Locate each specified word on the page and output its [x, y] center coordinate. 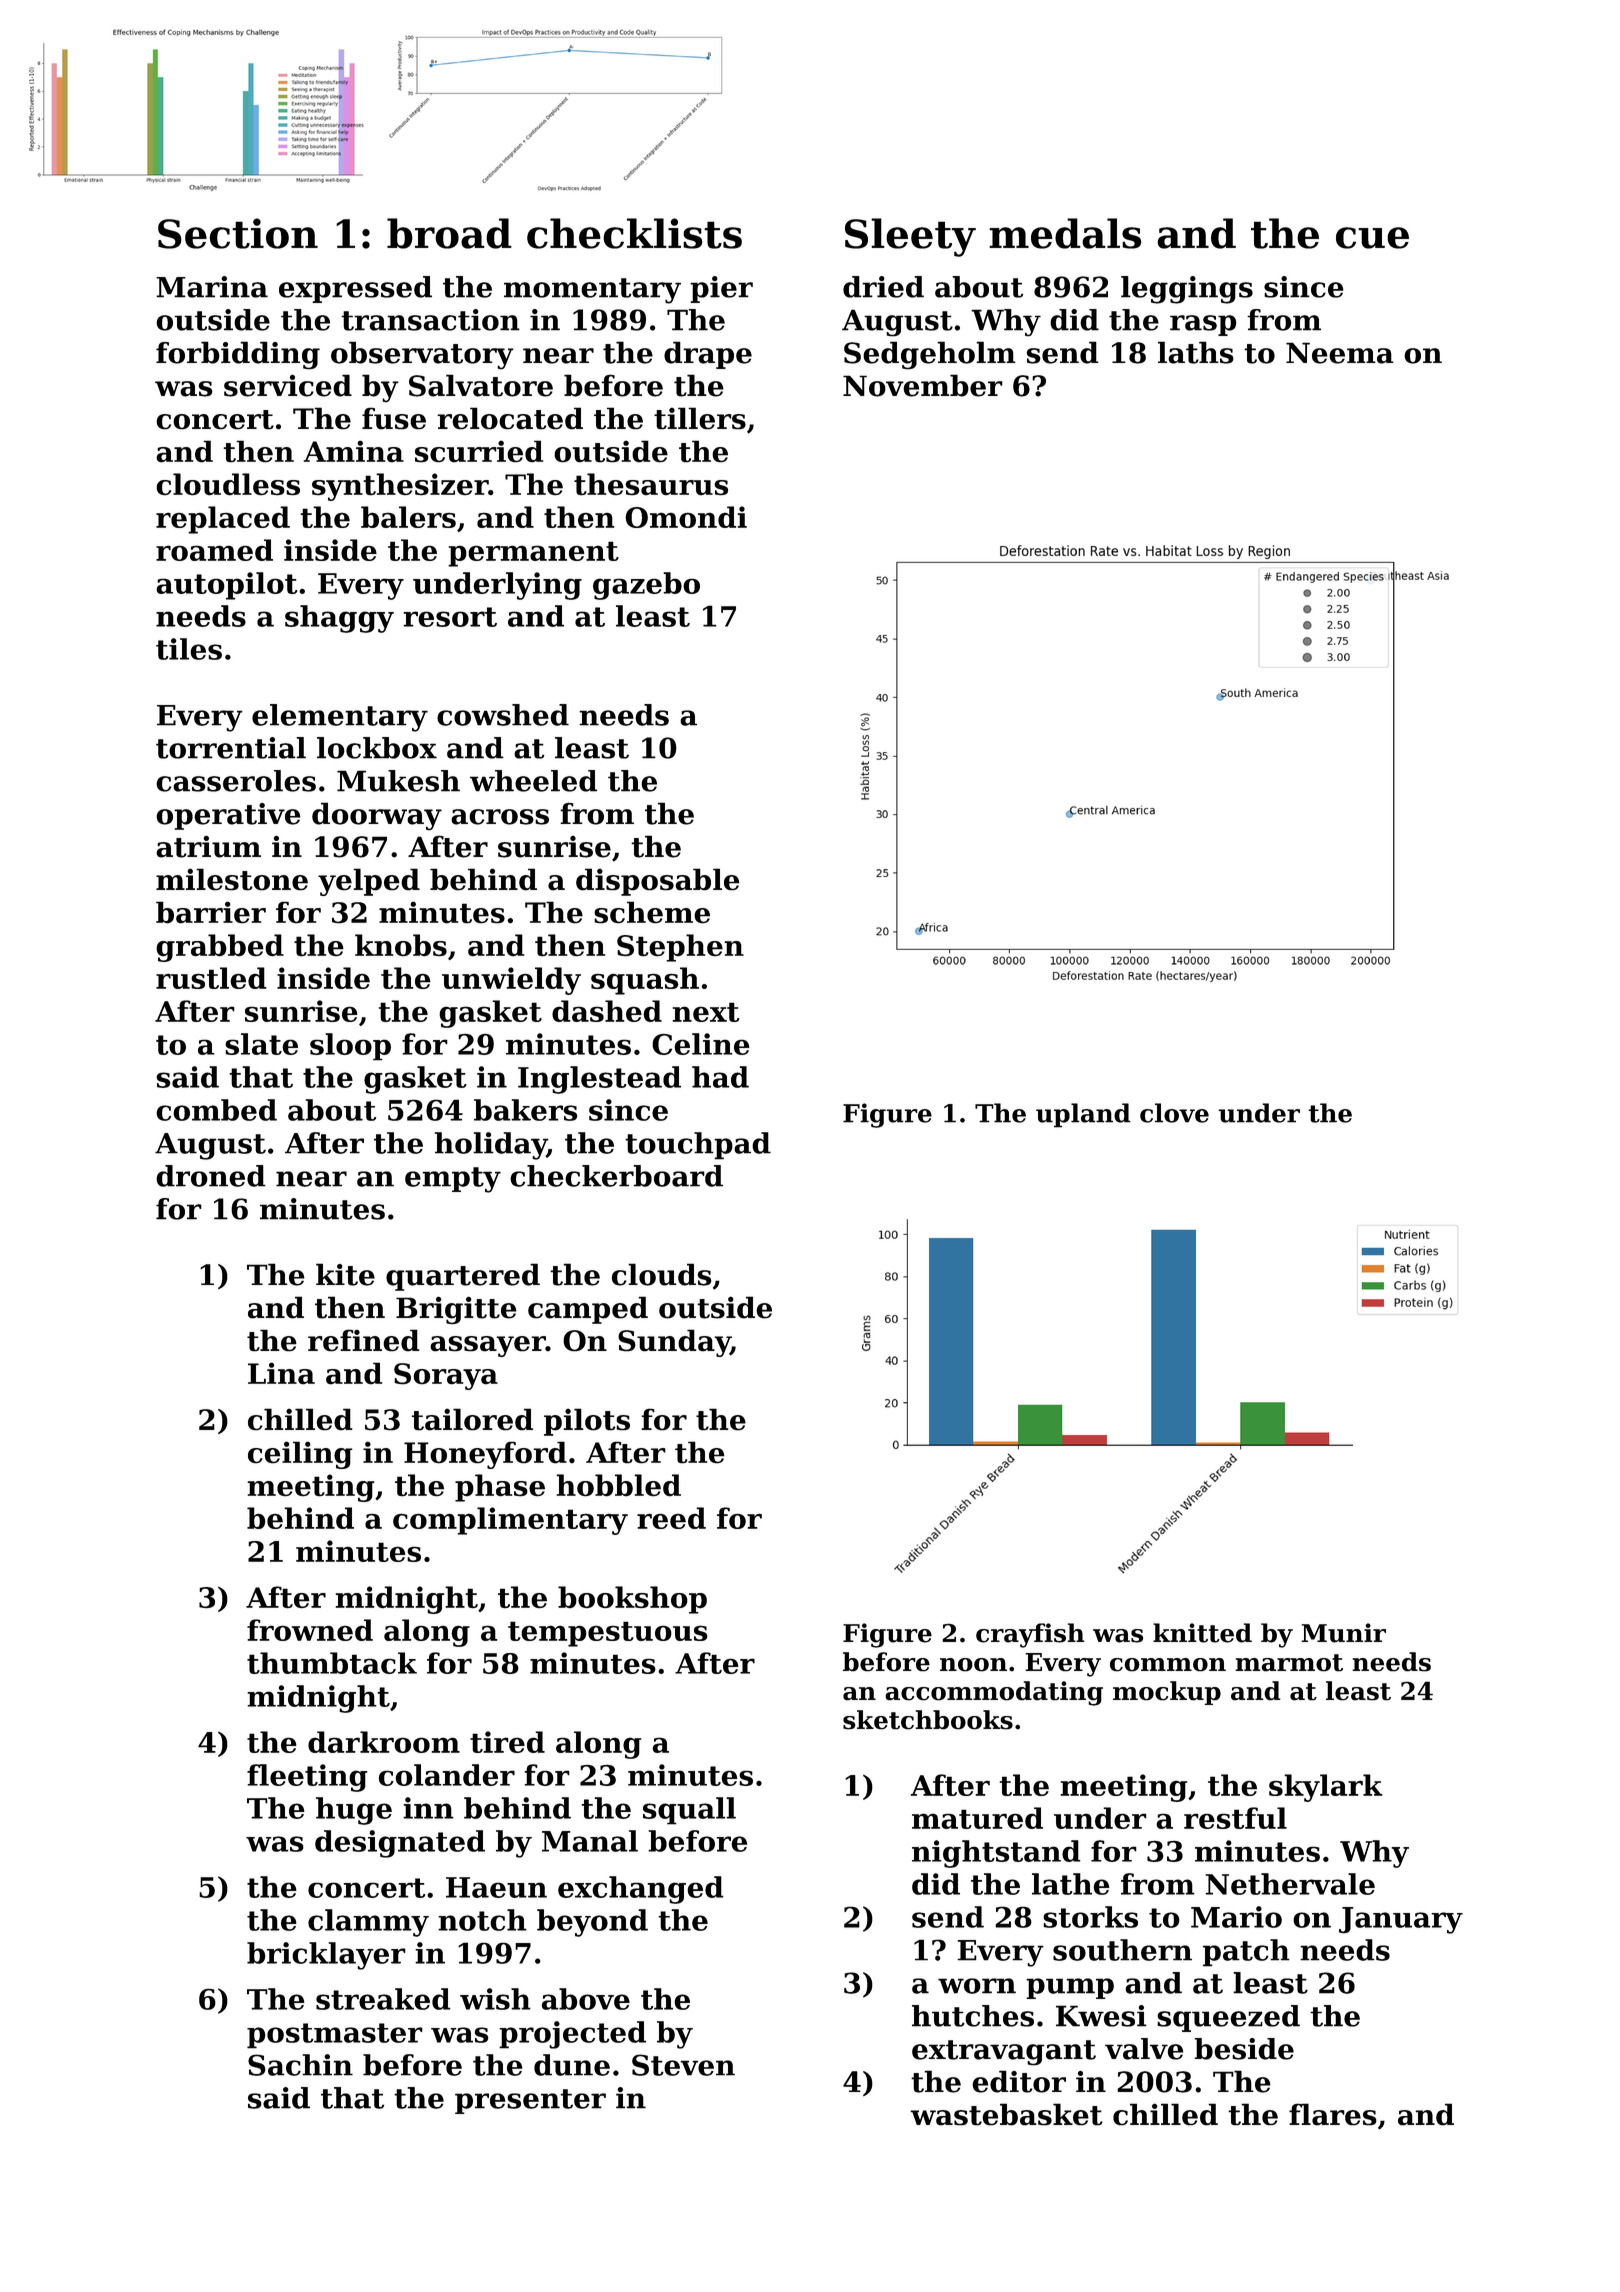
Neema [1340, 353]
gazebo [646, 586]
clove [1174, 1113]
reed [671, 1518]
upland [1083, 1115]
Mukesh [398, 781]
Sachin [300, 2065]
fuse [394, 418]
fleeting [307, 1778]
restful [1235, 1818]
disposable [658, 882]
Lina [281, 1373]
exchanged [641, 1890]
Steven [683, 2065]
